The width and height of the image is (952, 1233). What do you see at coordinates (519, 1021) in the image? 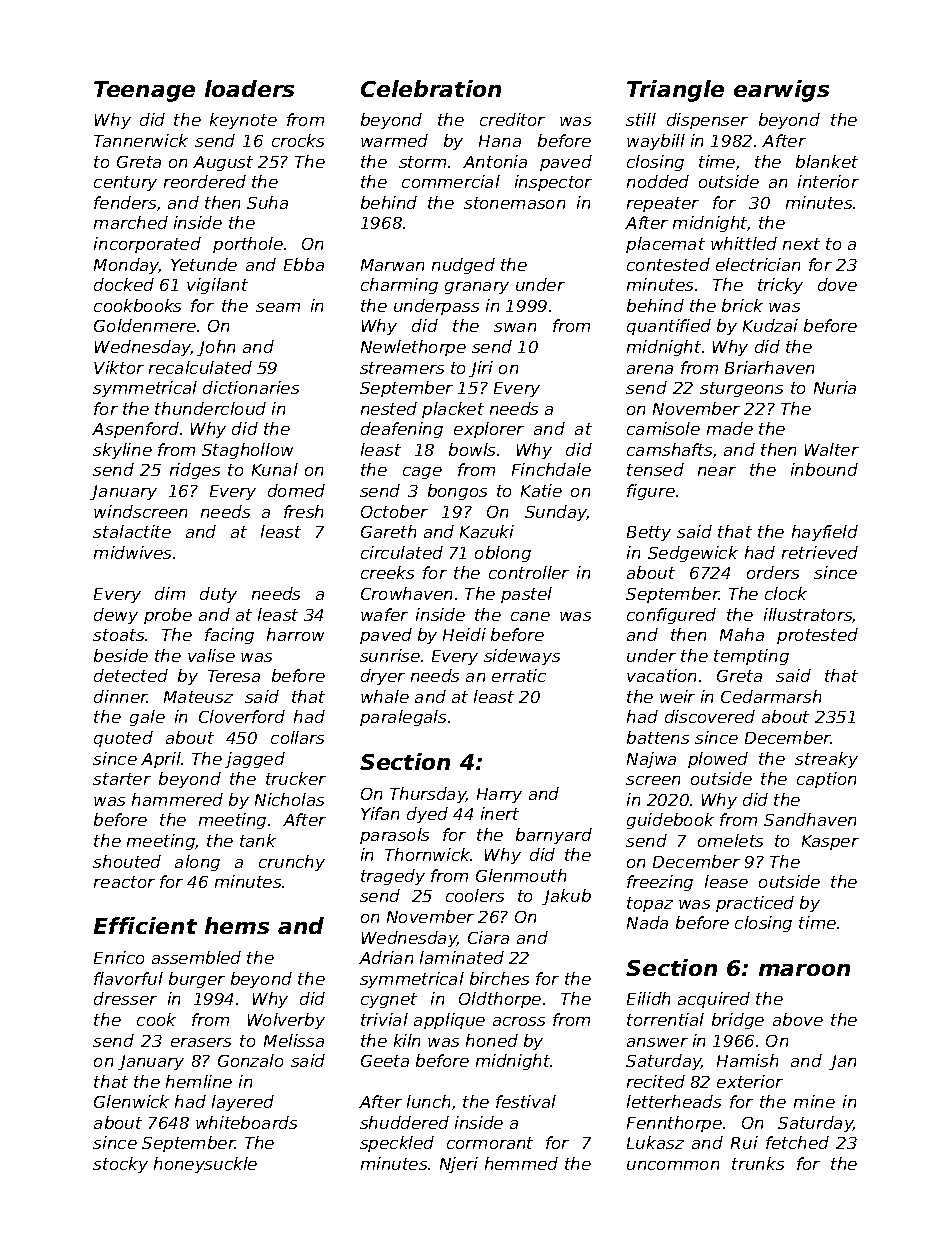
I see `across` at bounding box center [519, 1021].
